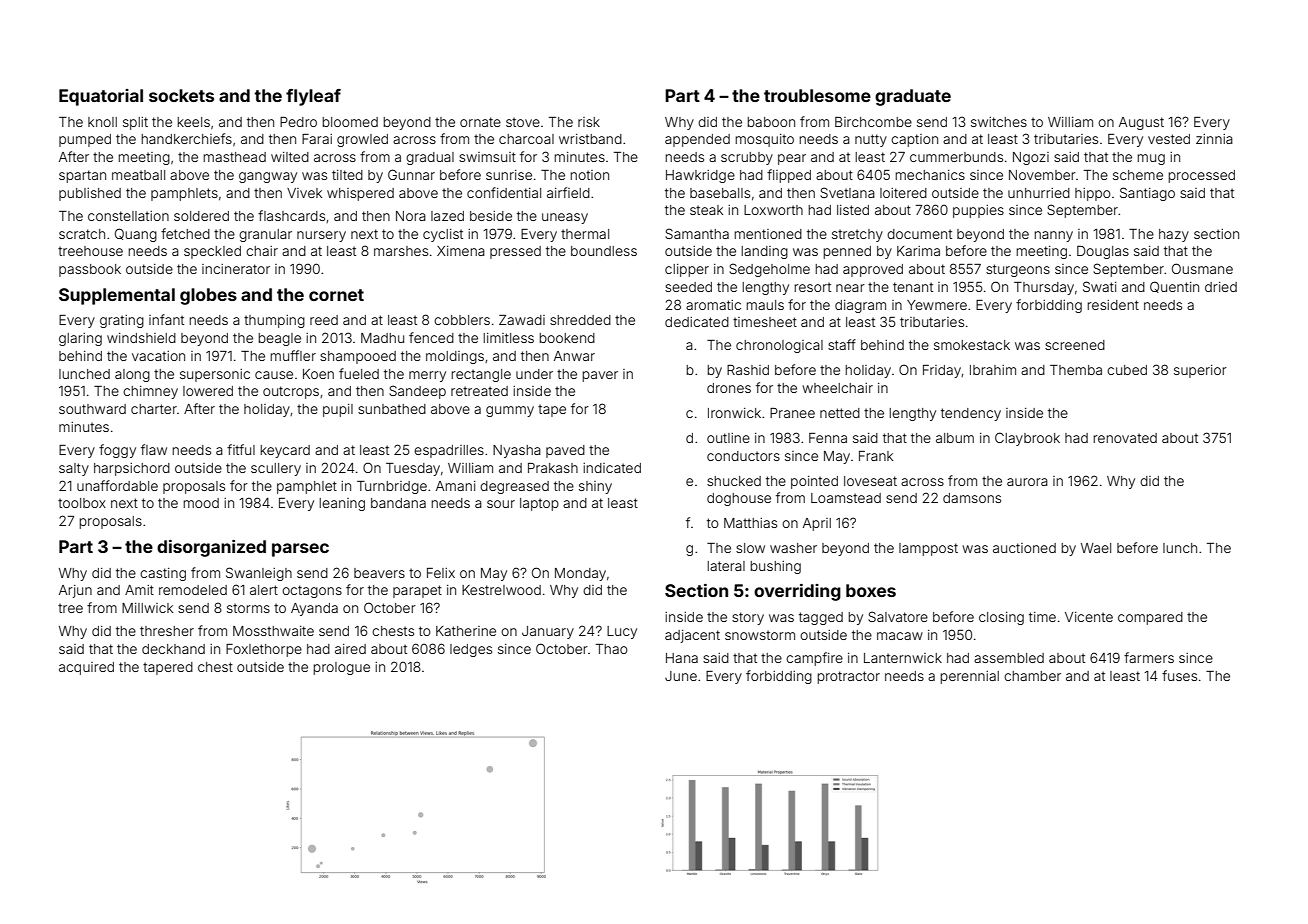 The width and height of the screenshot is (1308, 924). What do you see at coordinates (1169, 139) in the screenshot?
I see `vested` at bounding box center [1169, 139].
